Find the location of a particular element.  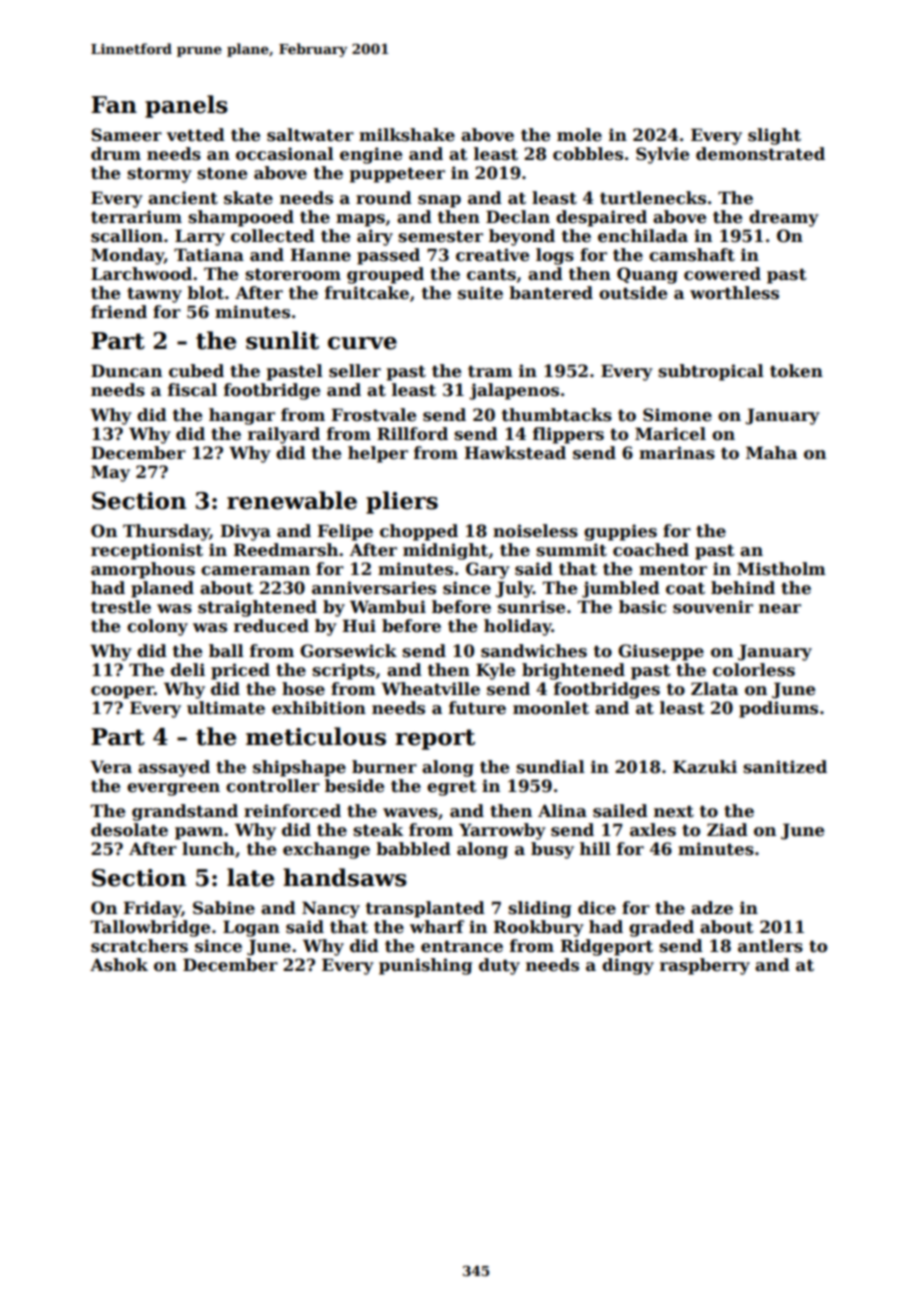

mentor is located at coordinates (673, 569).
